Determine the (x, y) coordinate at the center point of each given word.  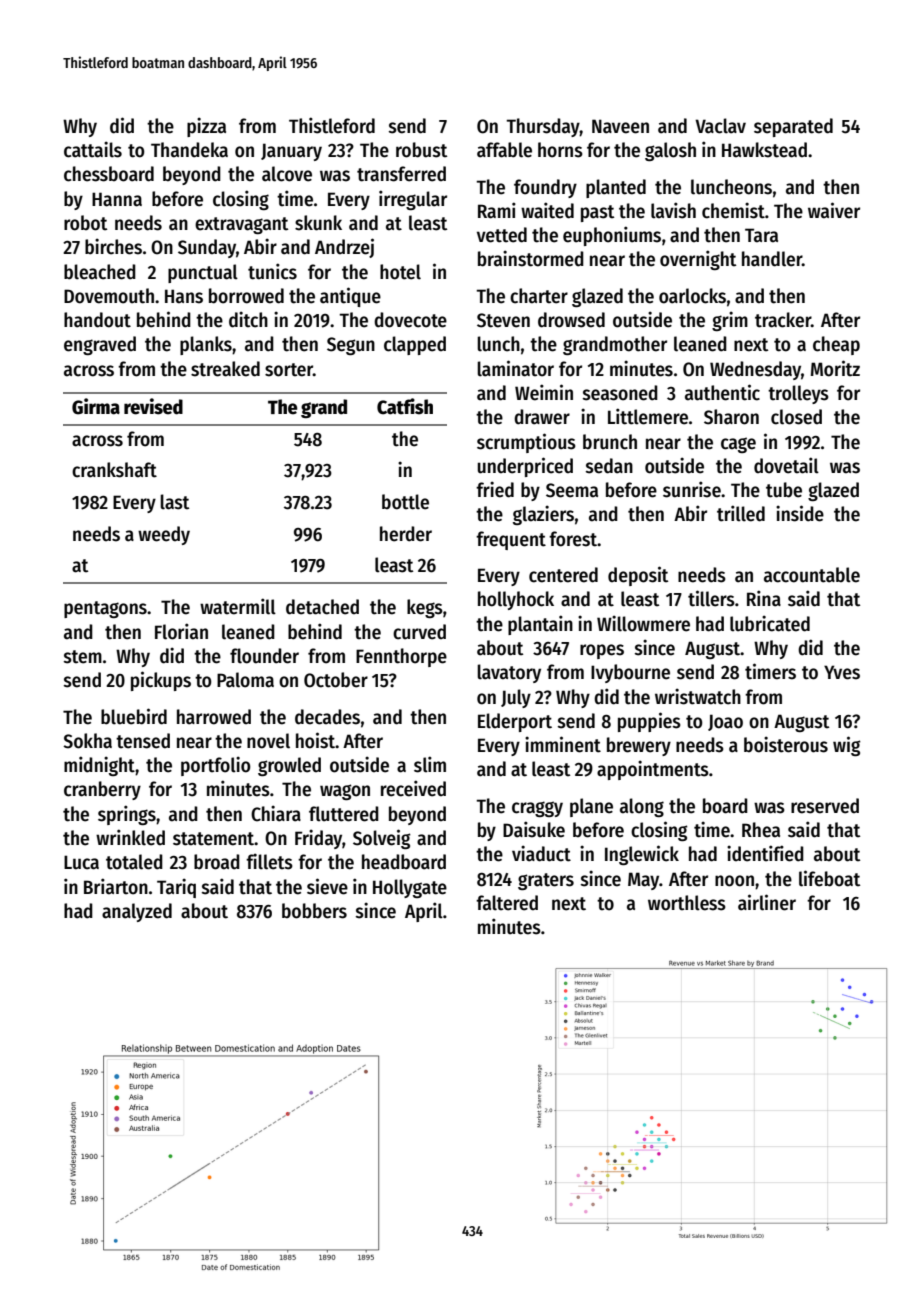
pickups (161, 681)
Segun (351, 346)
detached (322, 607)
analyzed (137, 912)
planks (206, 345)
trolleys (798, 394)
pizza (206, 127)
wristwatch (698, 696)
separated (793, 127)
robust (421, 150)
